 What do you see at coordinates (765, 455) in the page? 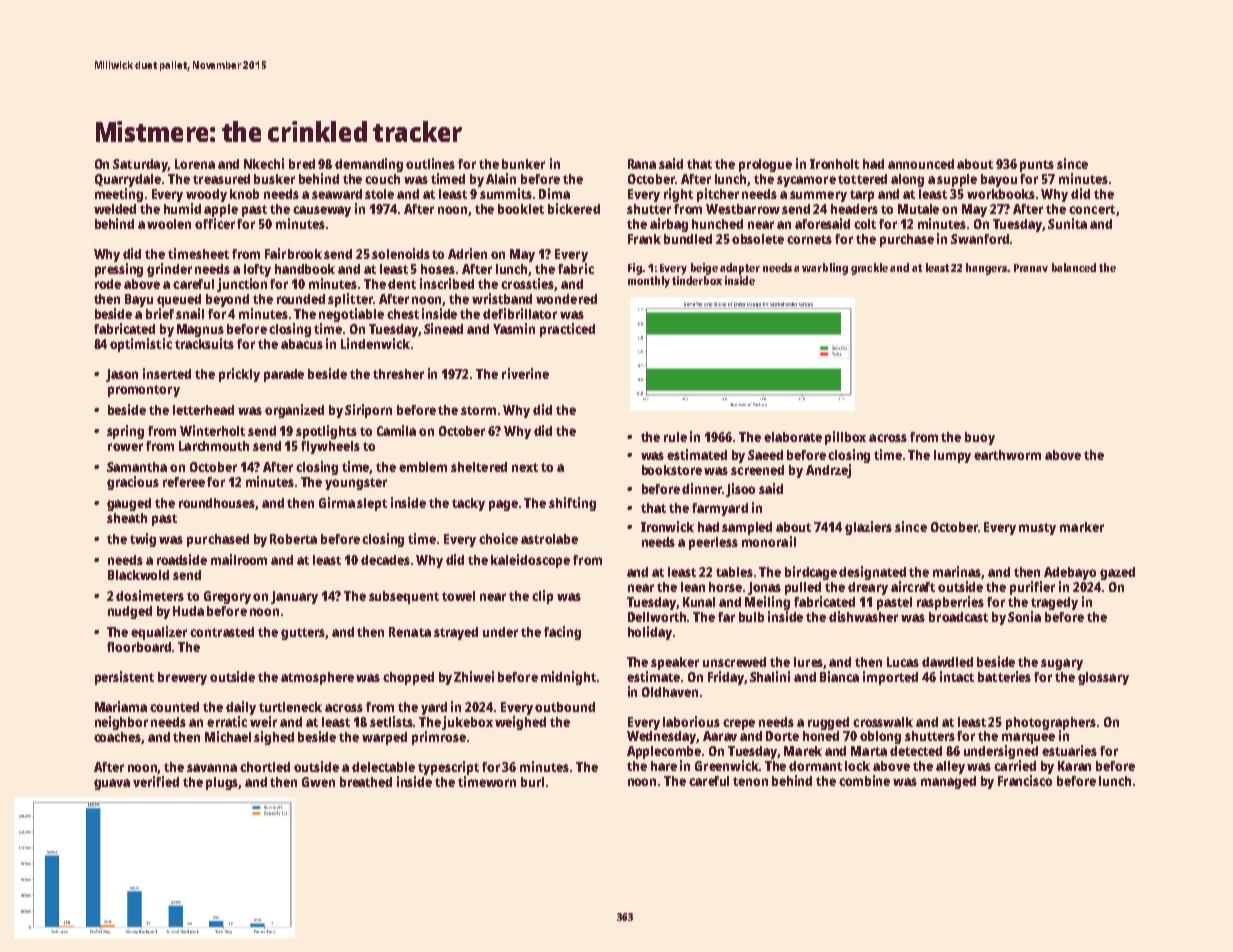
I see `Saeed` at bounding box center [765, 455].
